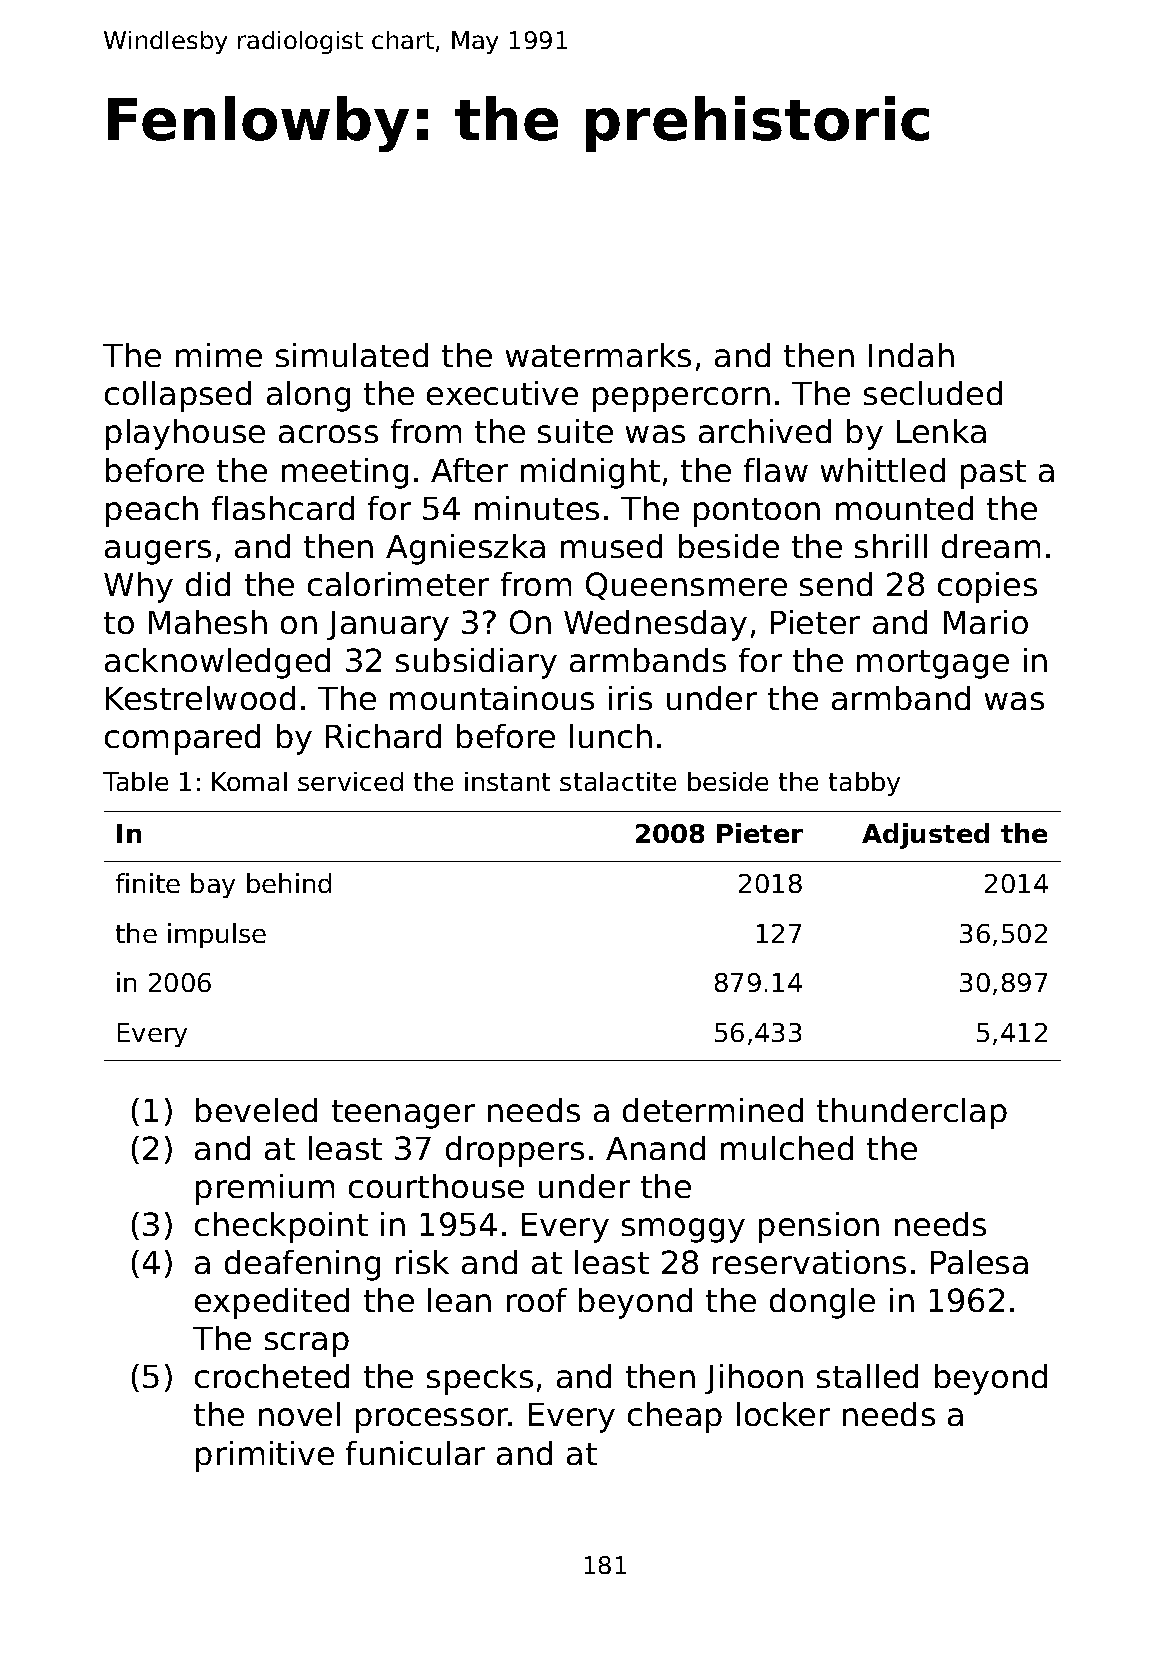 The height and width of the screenshot is (1654, 1165). Describe the element at coordinates (867, 1376) in the screenshot. I see `stalled` at that location.
